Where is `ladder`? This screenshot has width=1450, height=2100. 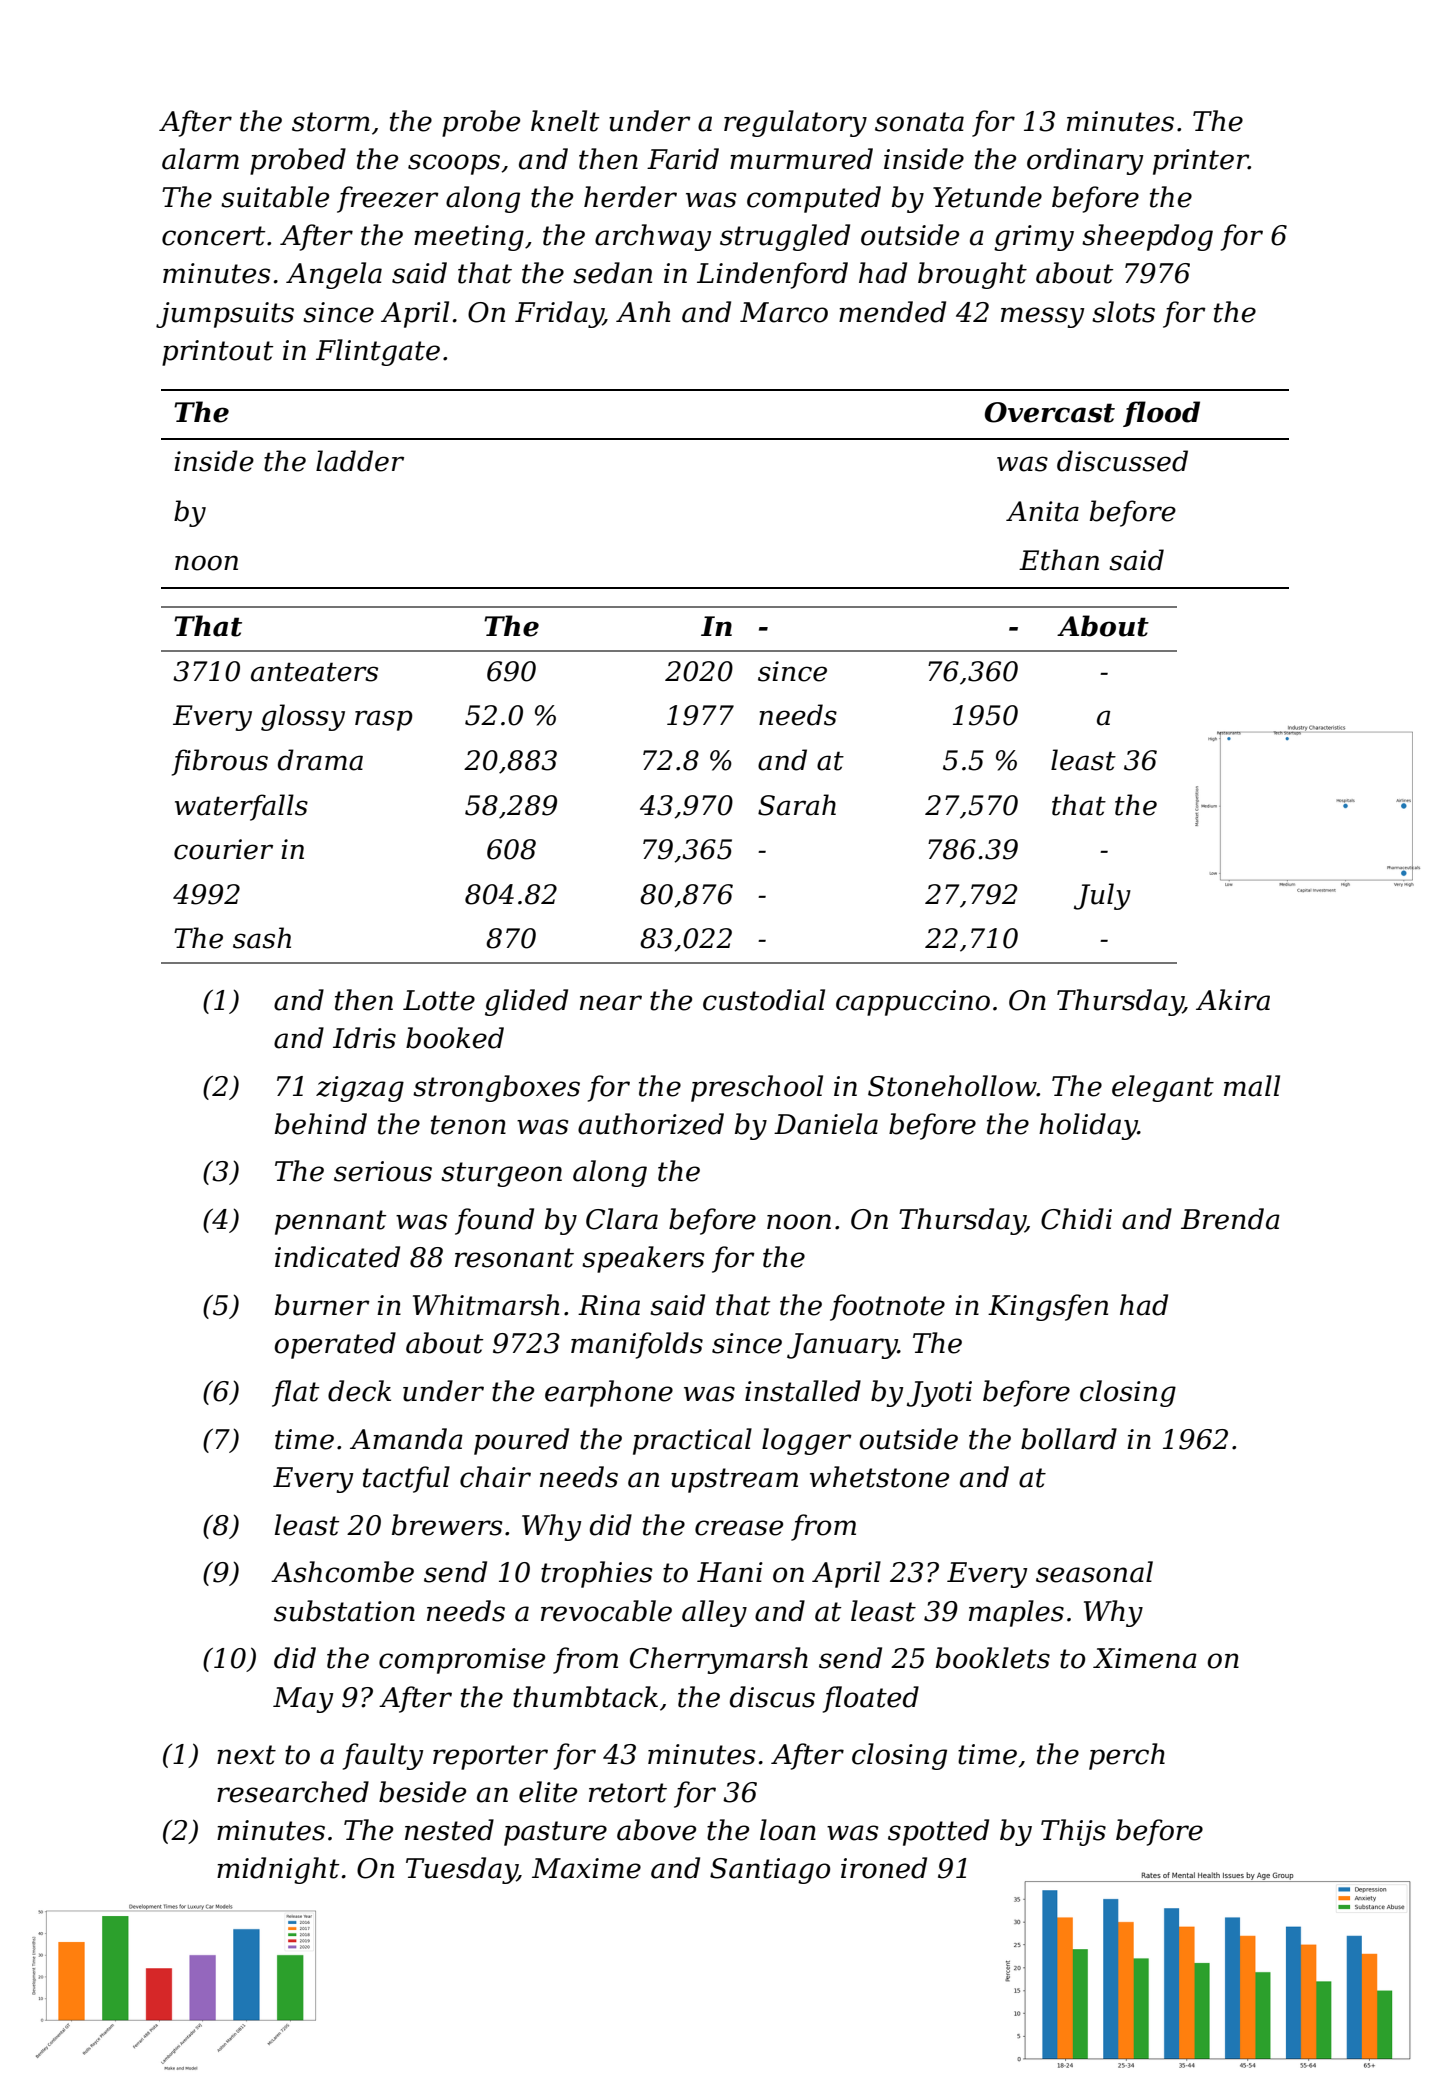
ladder is located at coordinates (360, 461).
